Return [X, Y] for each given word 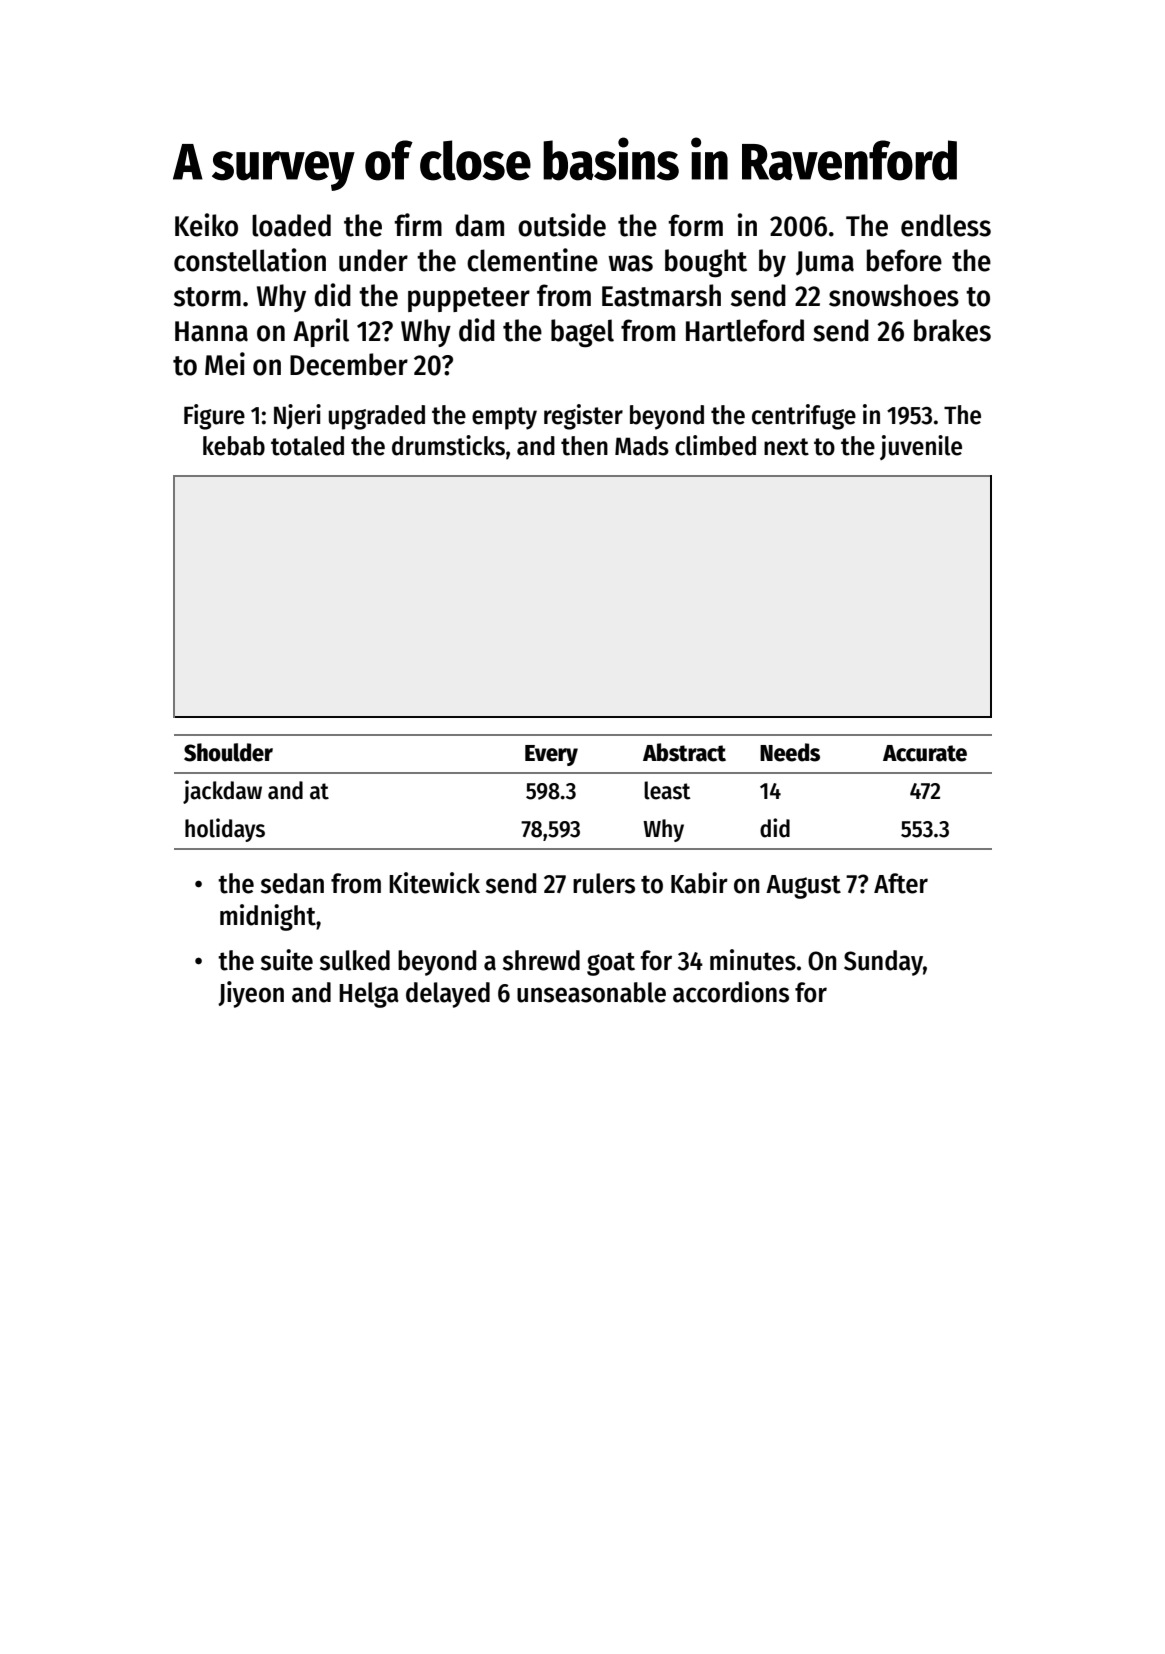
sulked [355, 960]
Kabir [699, 883]
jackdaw [222, 792]
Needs [790, 752]
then [584, 446]
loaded [291, 225]
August [803, 887]
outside [562, 225]
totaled [307, 446]
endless [946, 225]
